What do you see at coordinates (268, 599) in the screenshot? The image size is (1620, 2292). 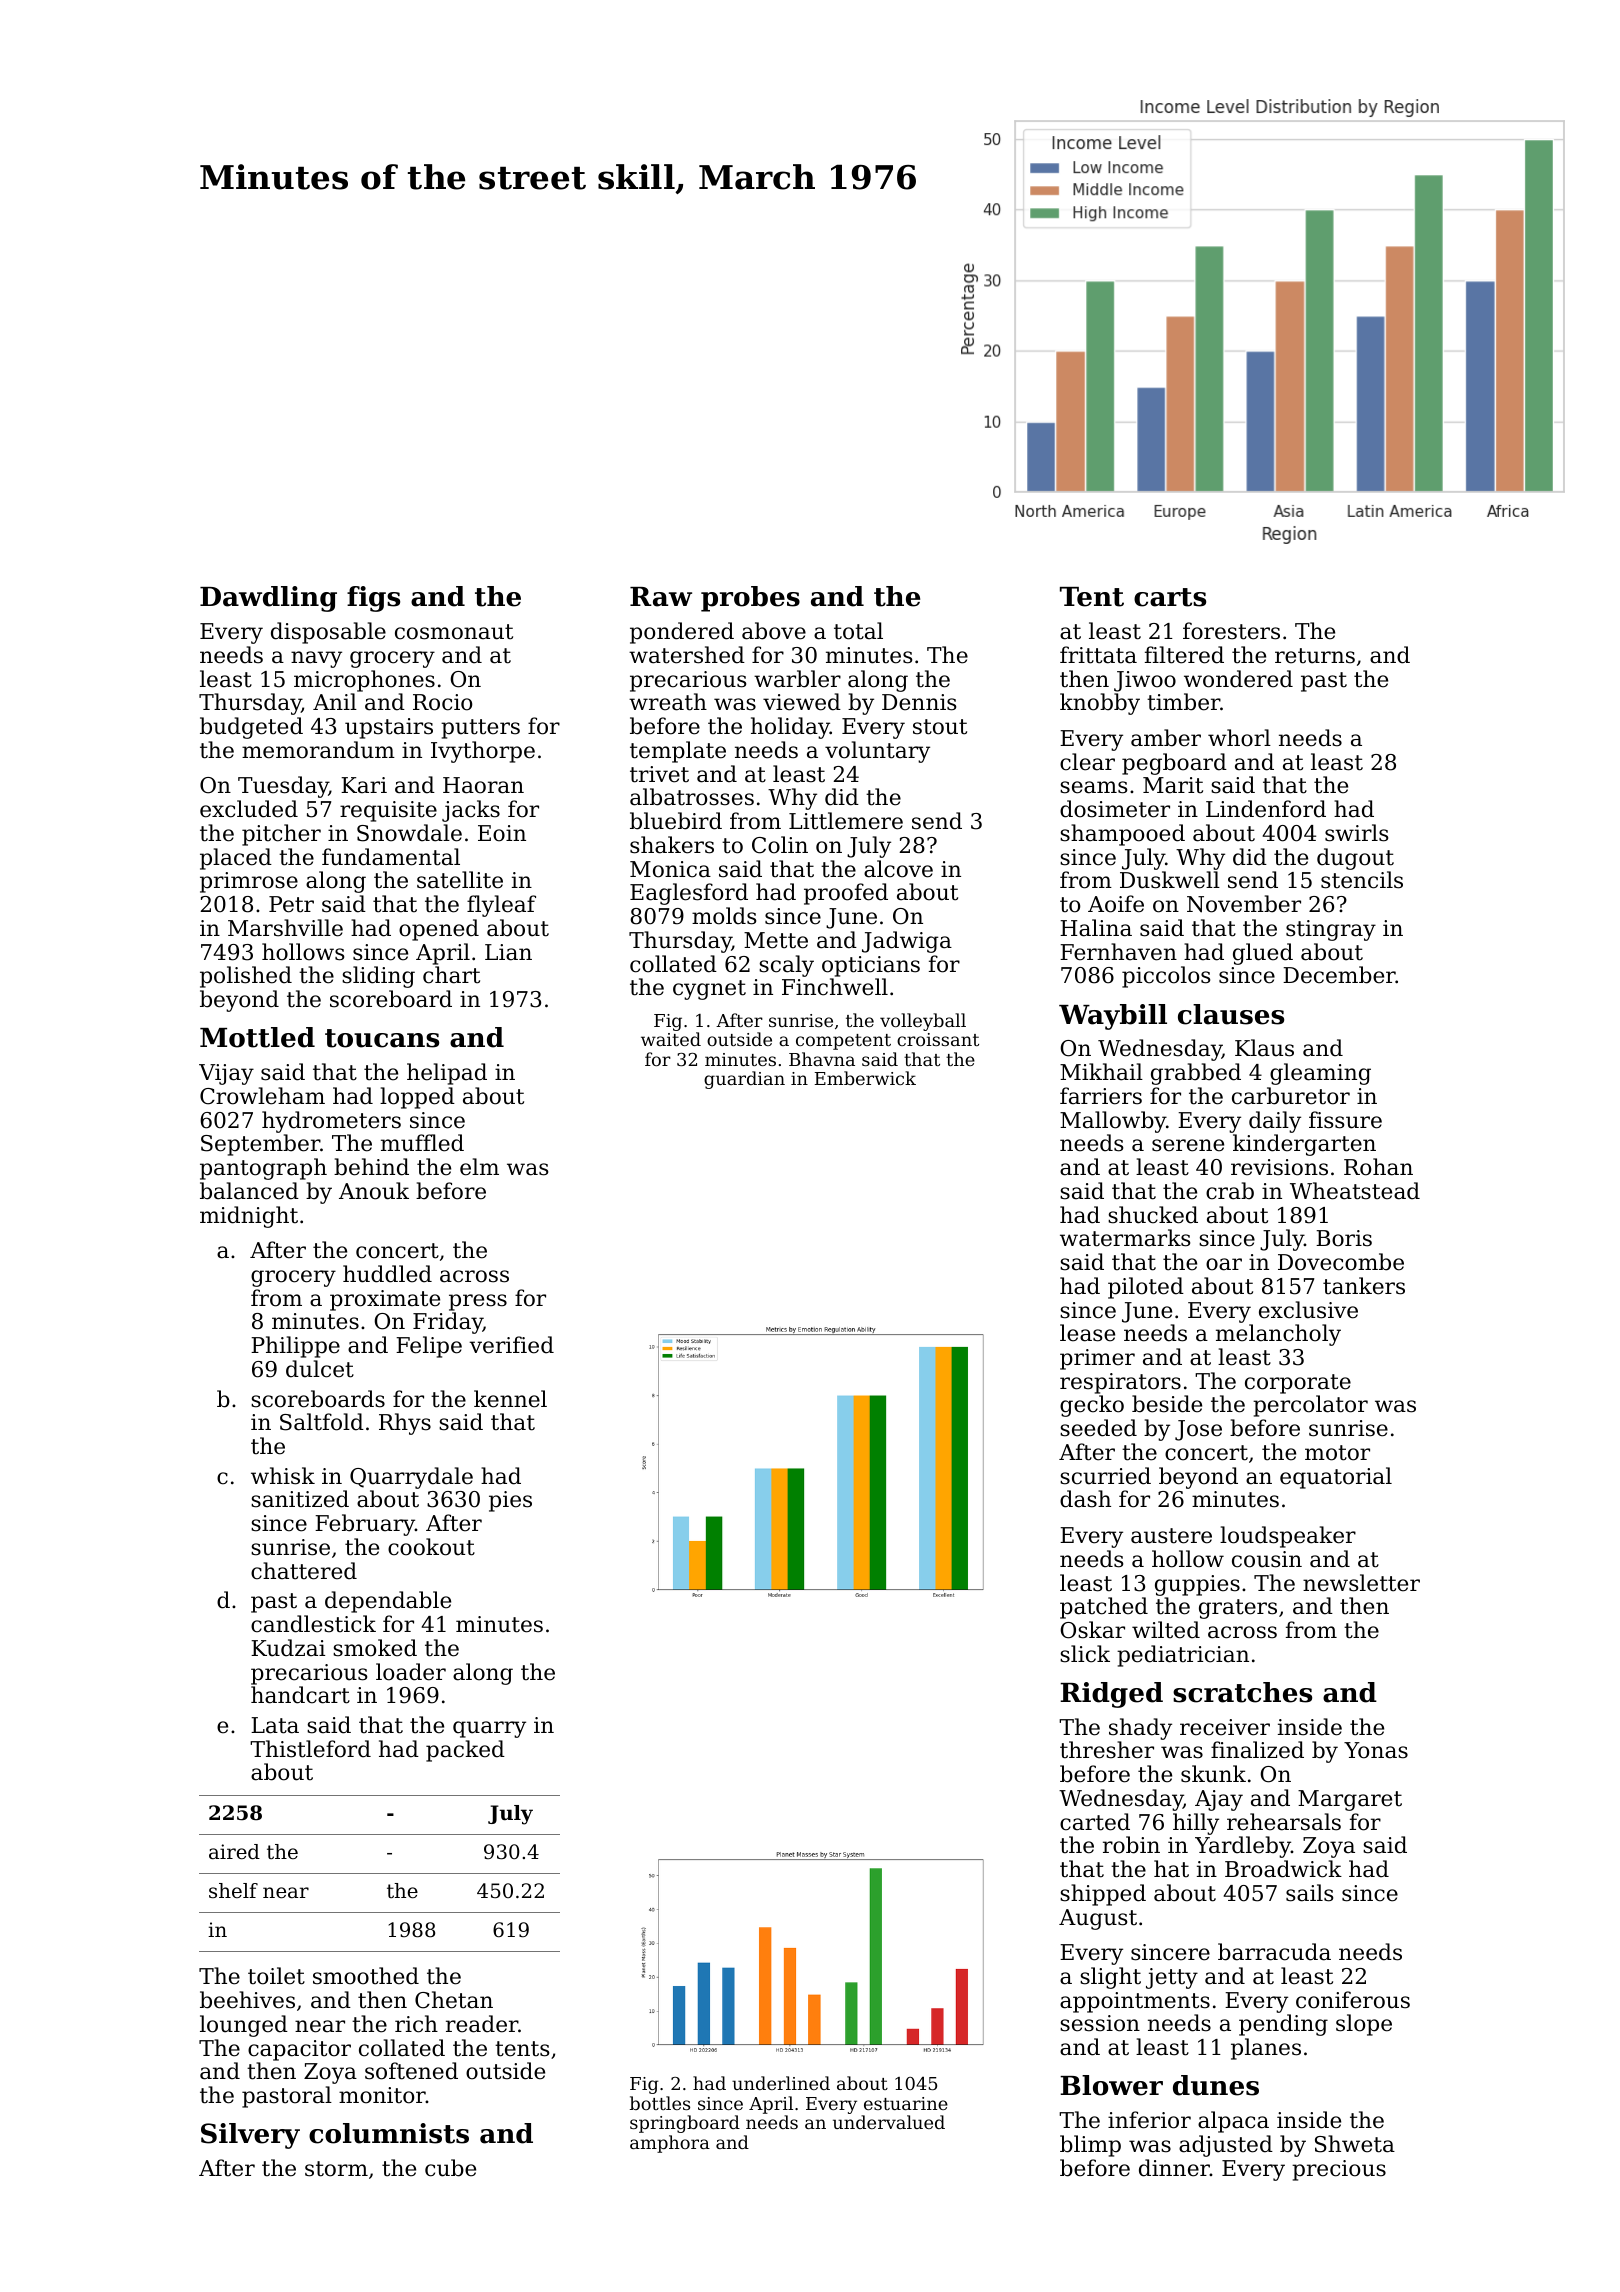 I see `Dawdling` at bounding box center [268, 599].
